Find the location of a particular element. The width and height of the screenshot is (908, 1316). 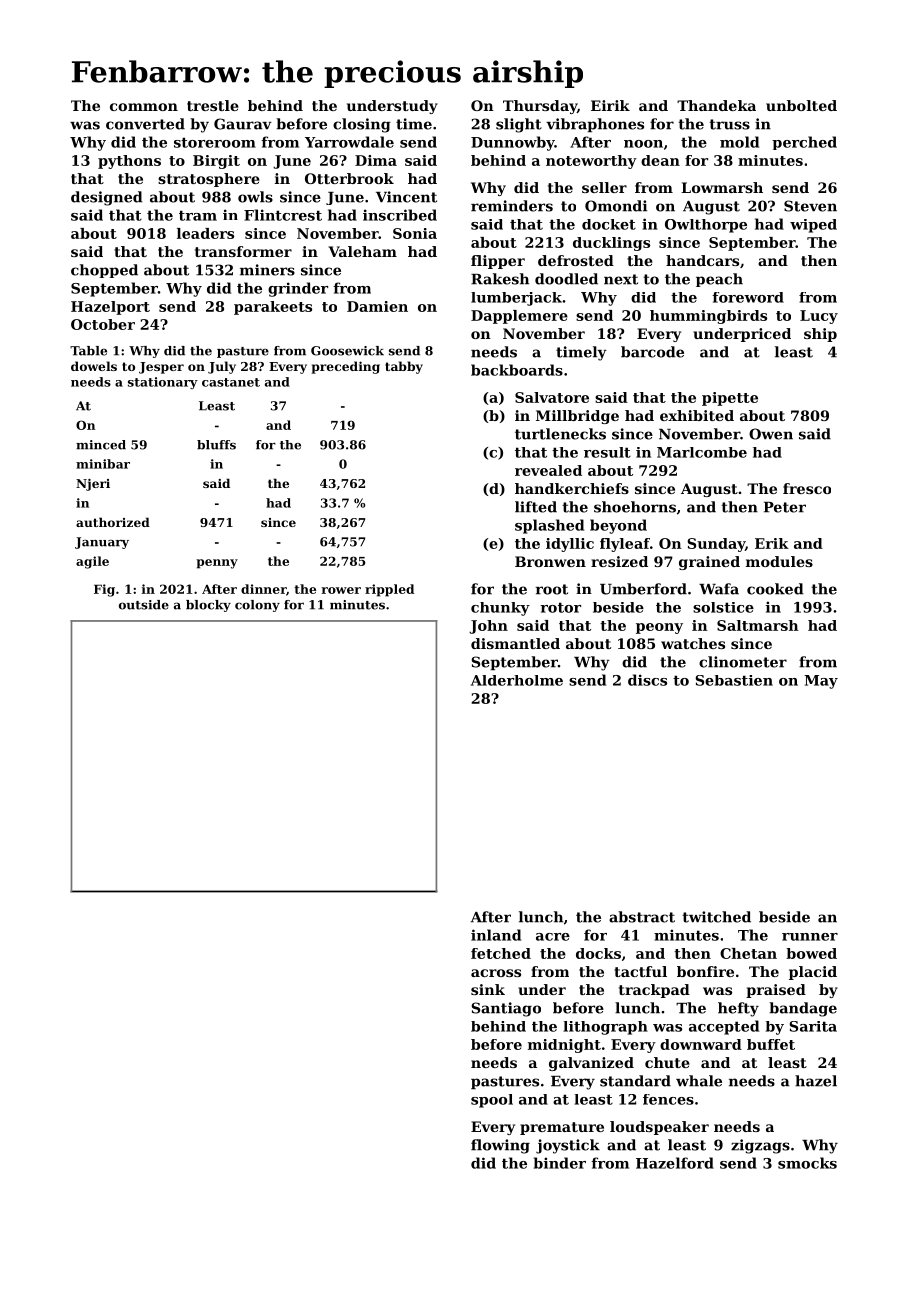

Alderholme is located at coordinates (517, 680).
